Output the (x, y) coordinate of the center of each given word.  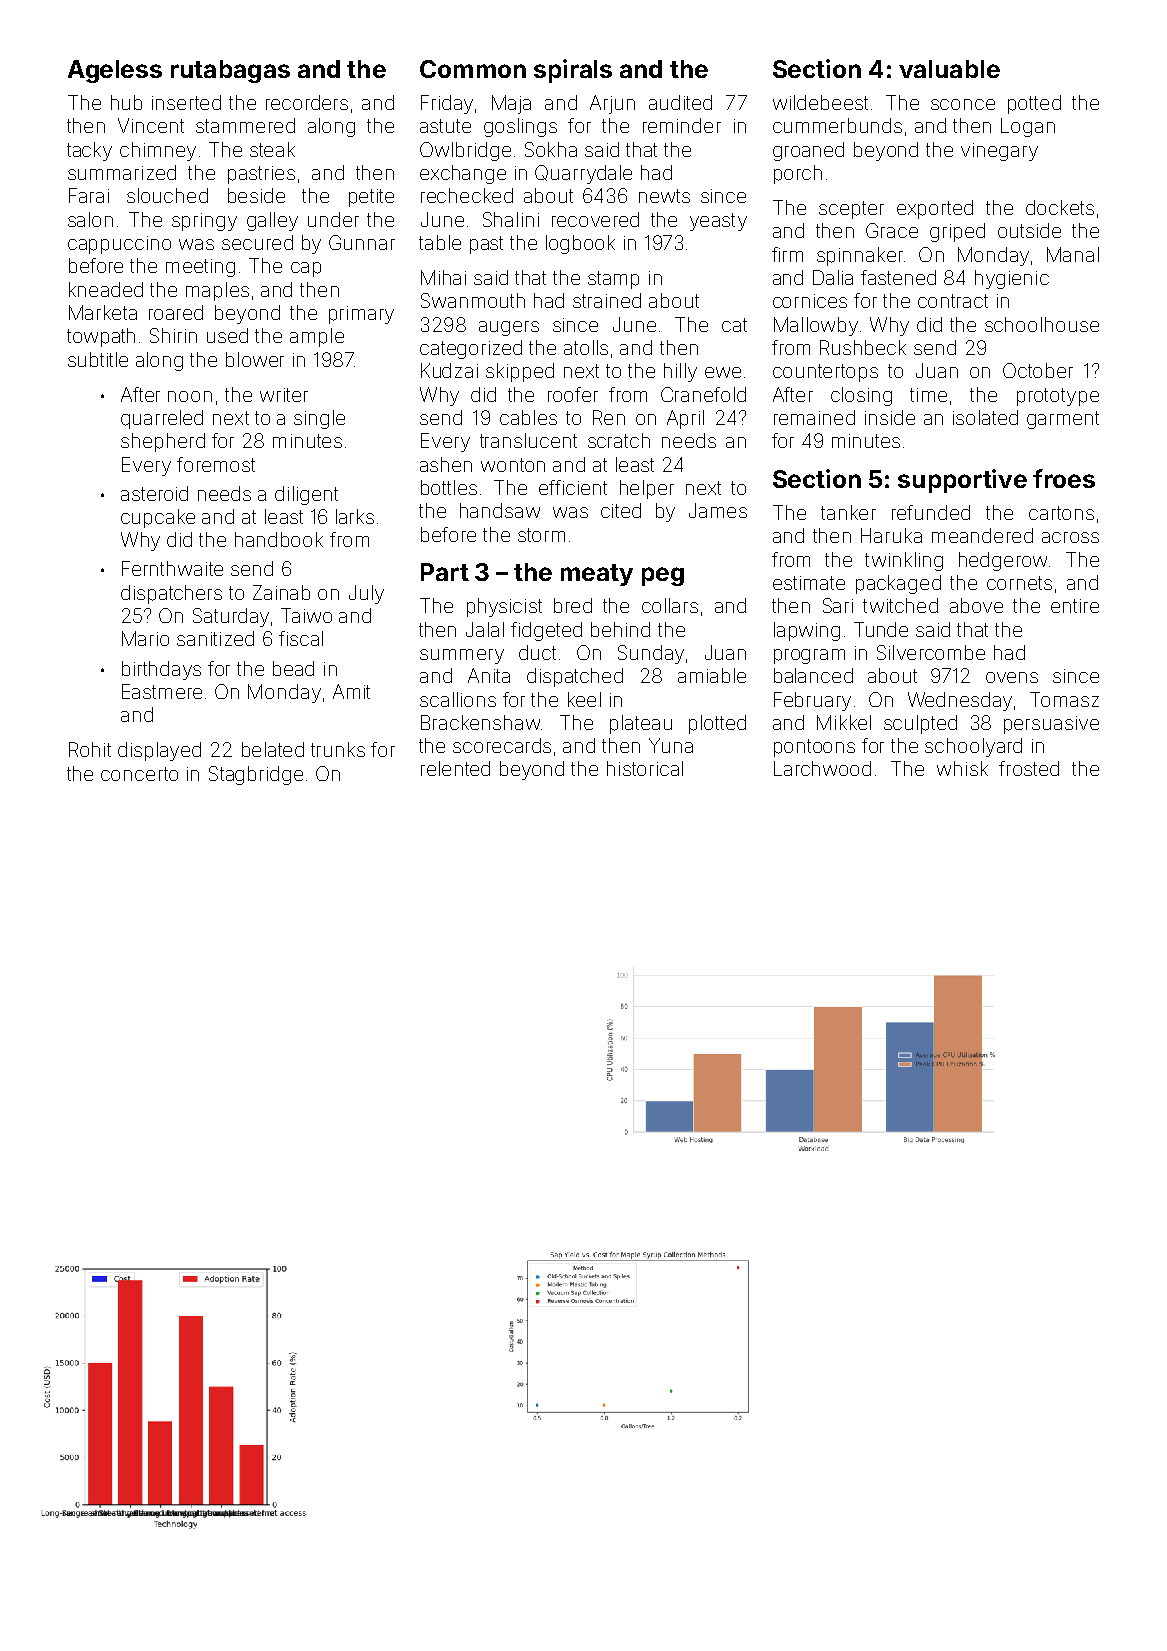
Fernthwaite (172, 568)
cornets (1019, 583)
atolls (586, 347)
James (718, 510)
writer (284, 395)
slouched (167, 195)
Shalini (511, 219)
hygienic (1012, 279)
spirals (573, 71)
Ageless (115, 71)
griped (957, 232)
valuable (949, 69)
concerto (139, 774)
